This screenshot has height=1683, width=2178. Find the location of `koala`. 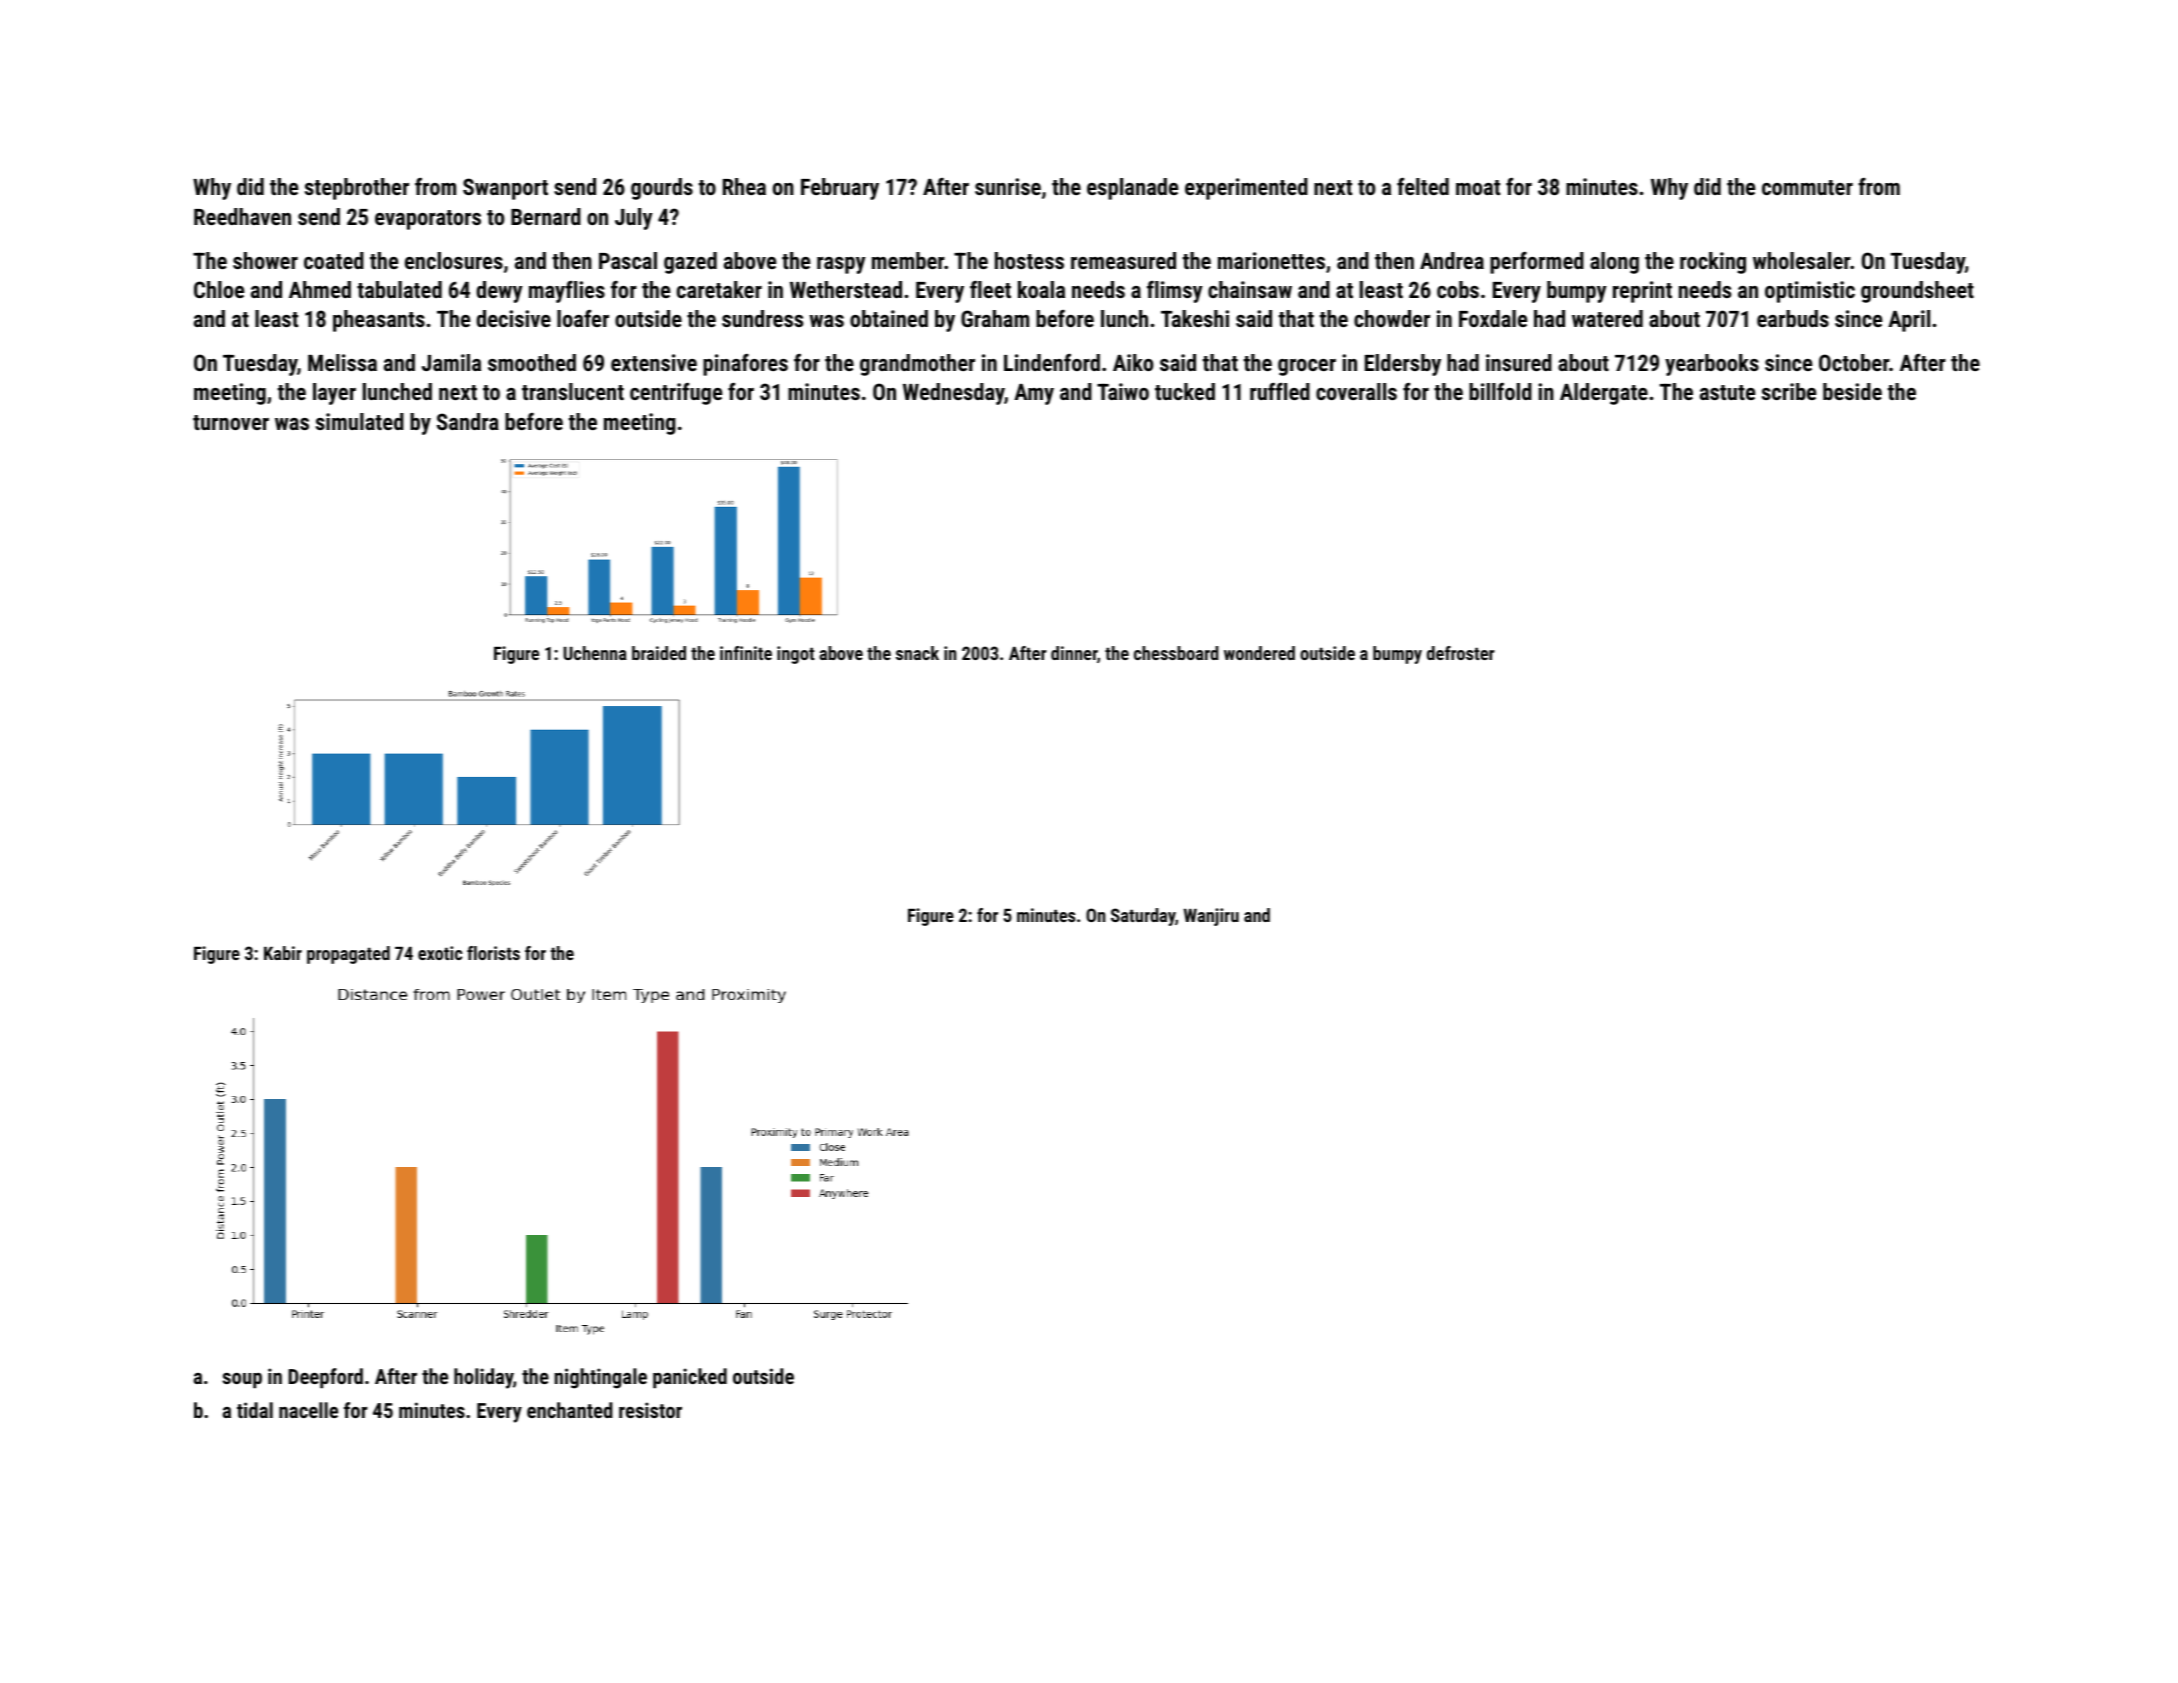

koala is located at coordinates (1041, 289).
